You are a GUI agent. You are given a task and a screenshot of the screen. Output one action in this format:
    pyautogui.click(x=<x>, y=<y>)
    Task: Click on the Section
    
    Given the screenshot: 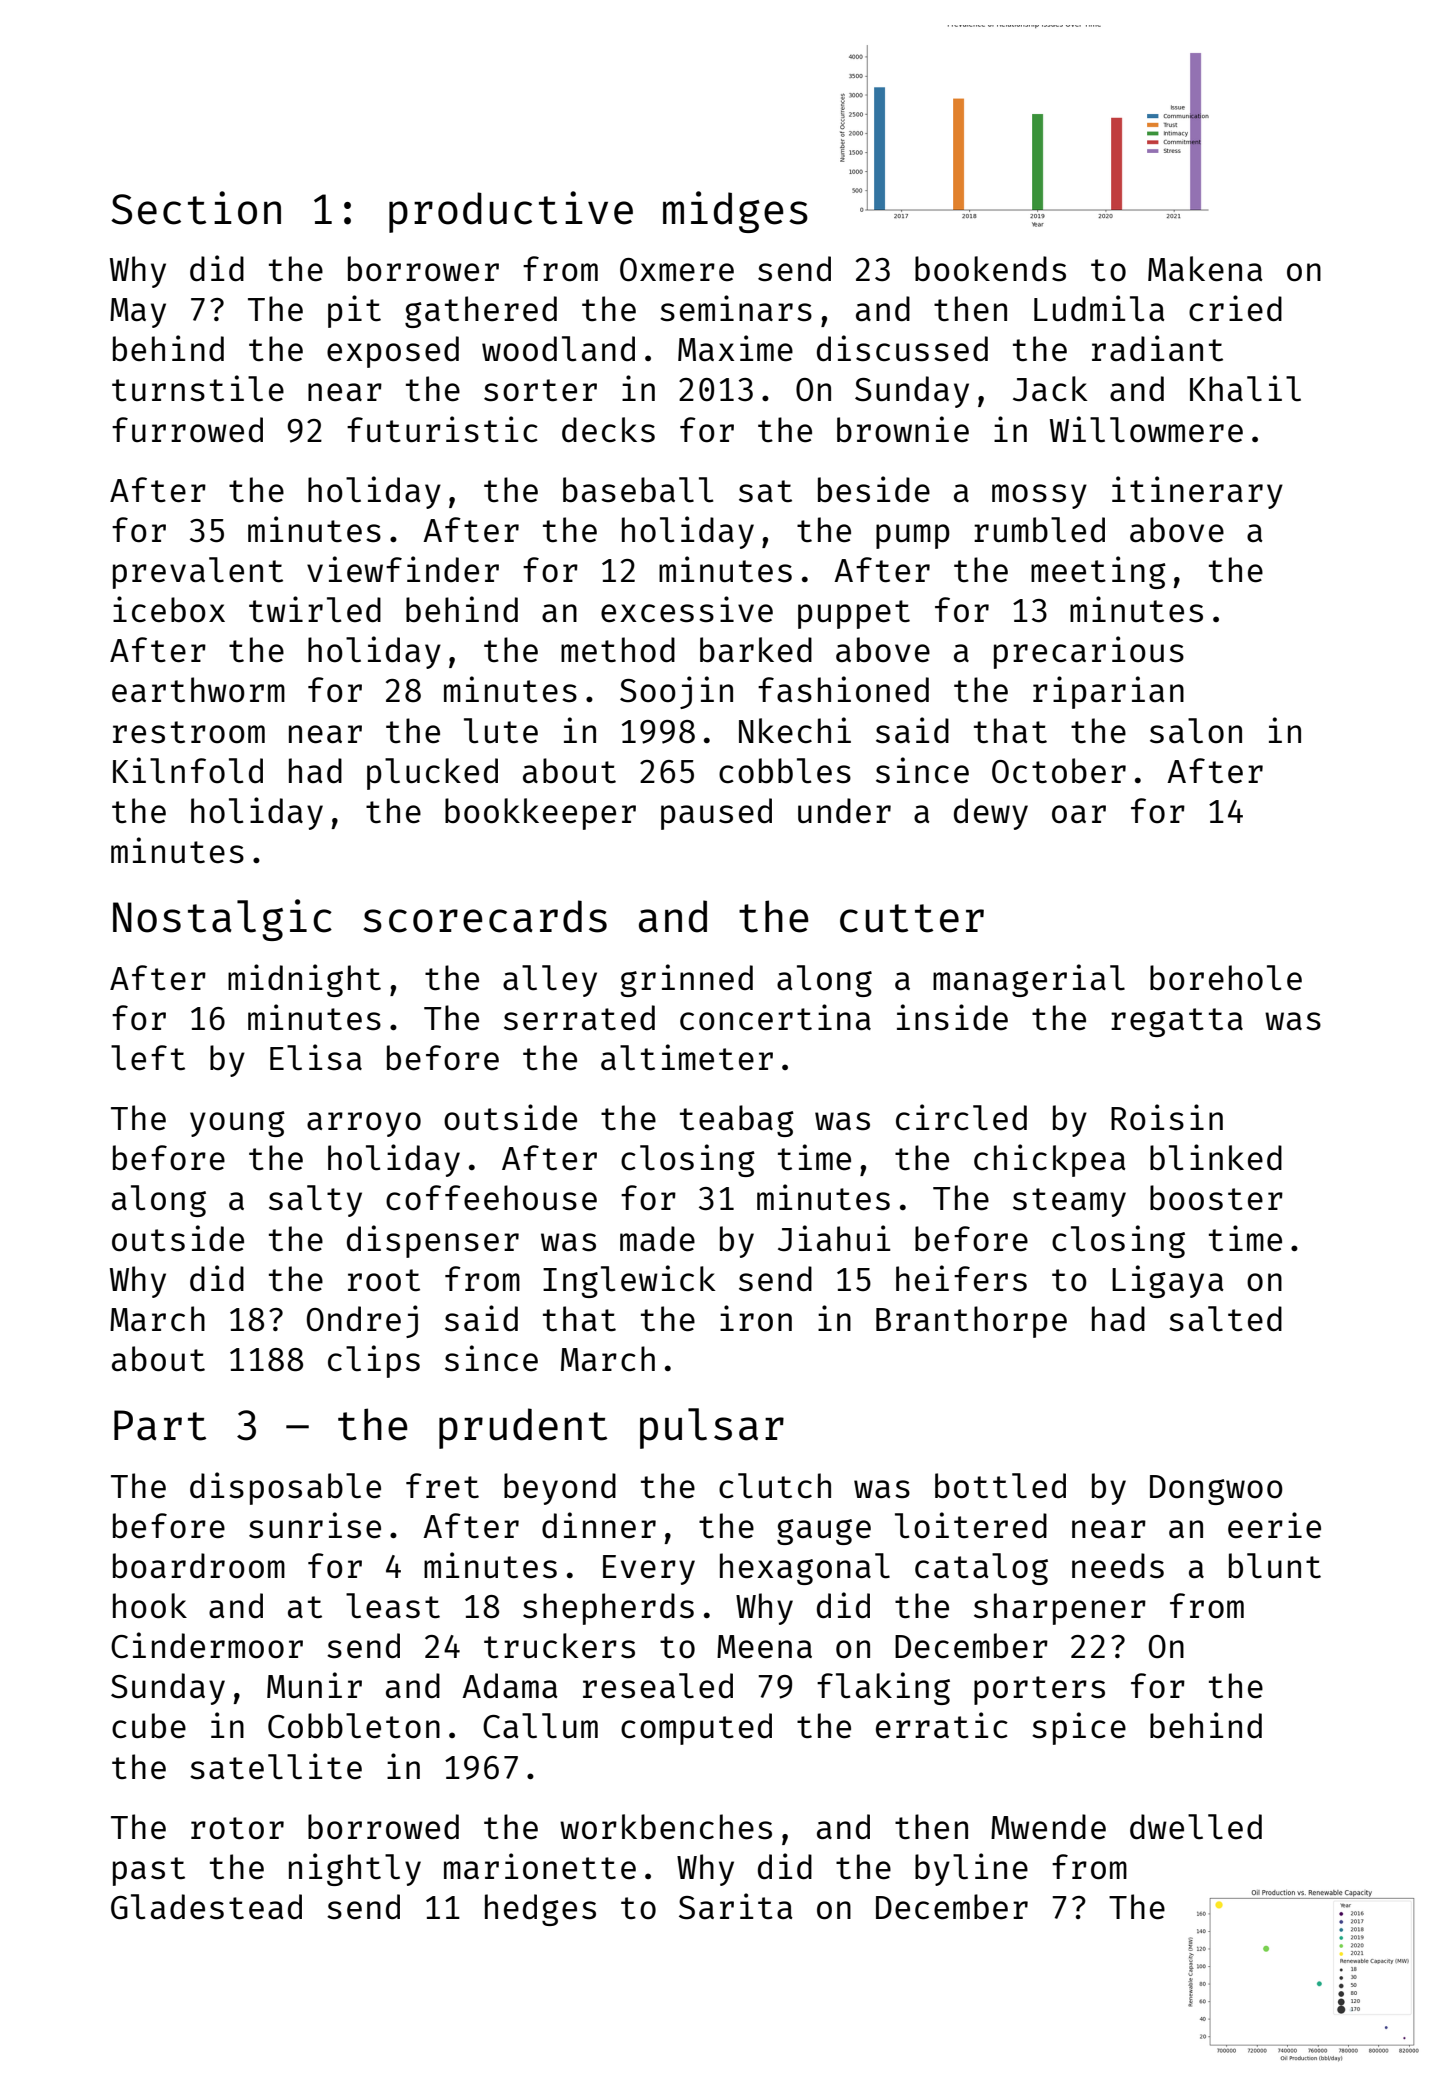 What is the action you would take?
    pyautogui.click(x=196, y=208)
